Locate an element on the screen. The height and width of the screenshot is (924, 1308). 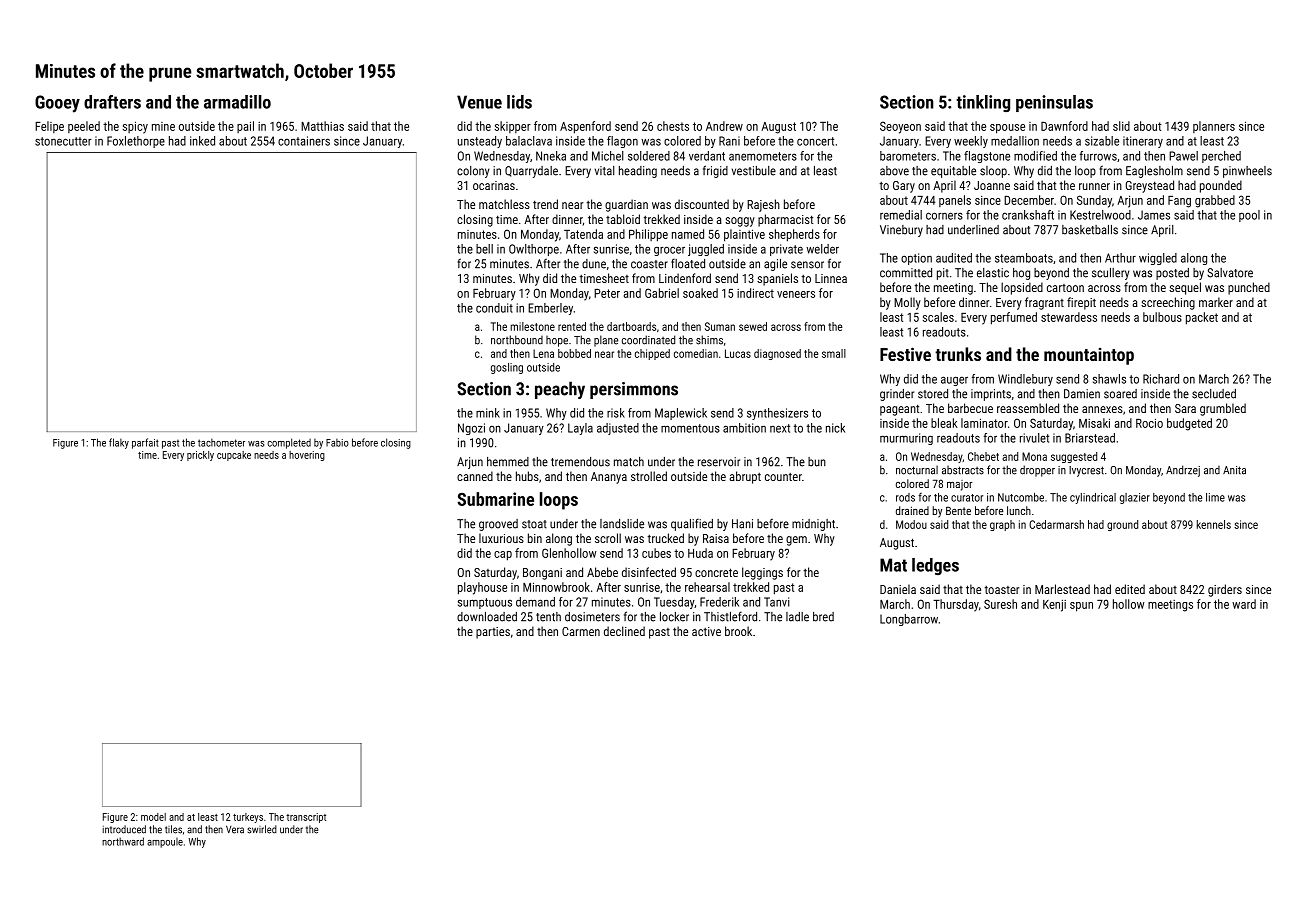
nick is located at coordinates (835, 428).
